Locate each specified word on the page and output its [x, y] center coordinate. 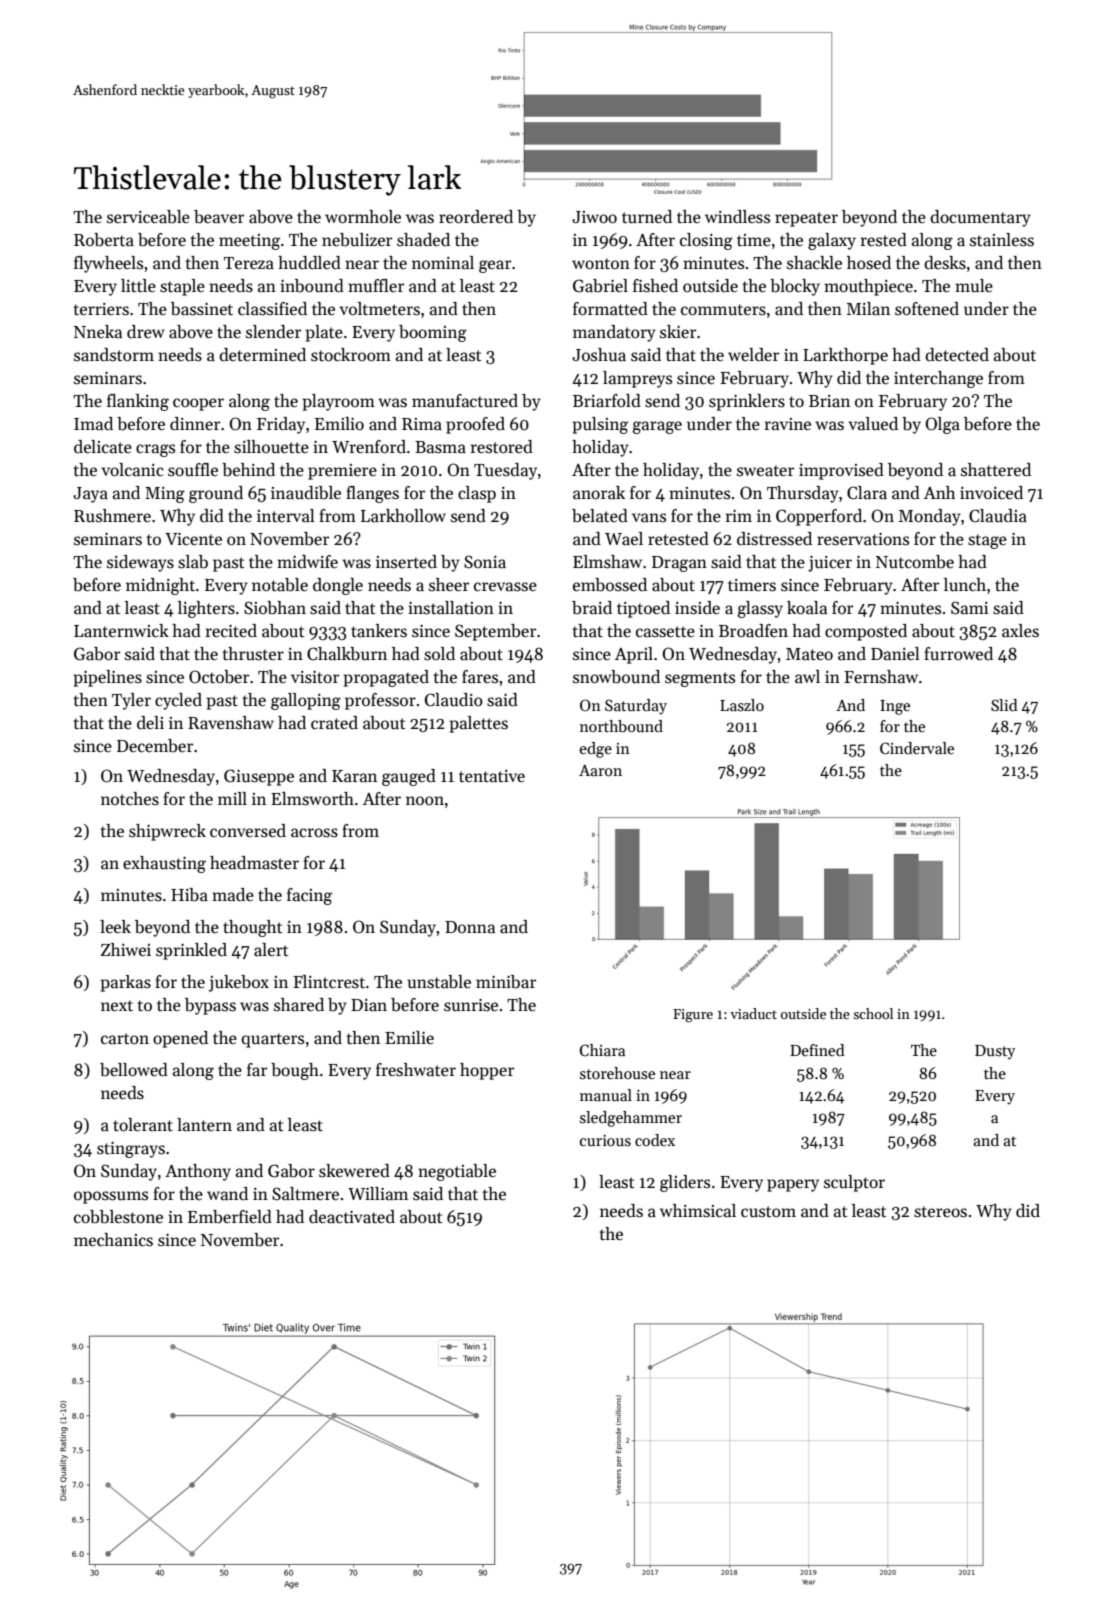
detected [957, 355]
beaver [219, 217]
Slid [1004, 705]
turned [647, 217]
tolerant [143, 1125]
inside [697, 608]
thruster [253, 654]
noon [425, 800]
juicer [830, 563]
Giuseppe [259, 777]
